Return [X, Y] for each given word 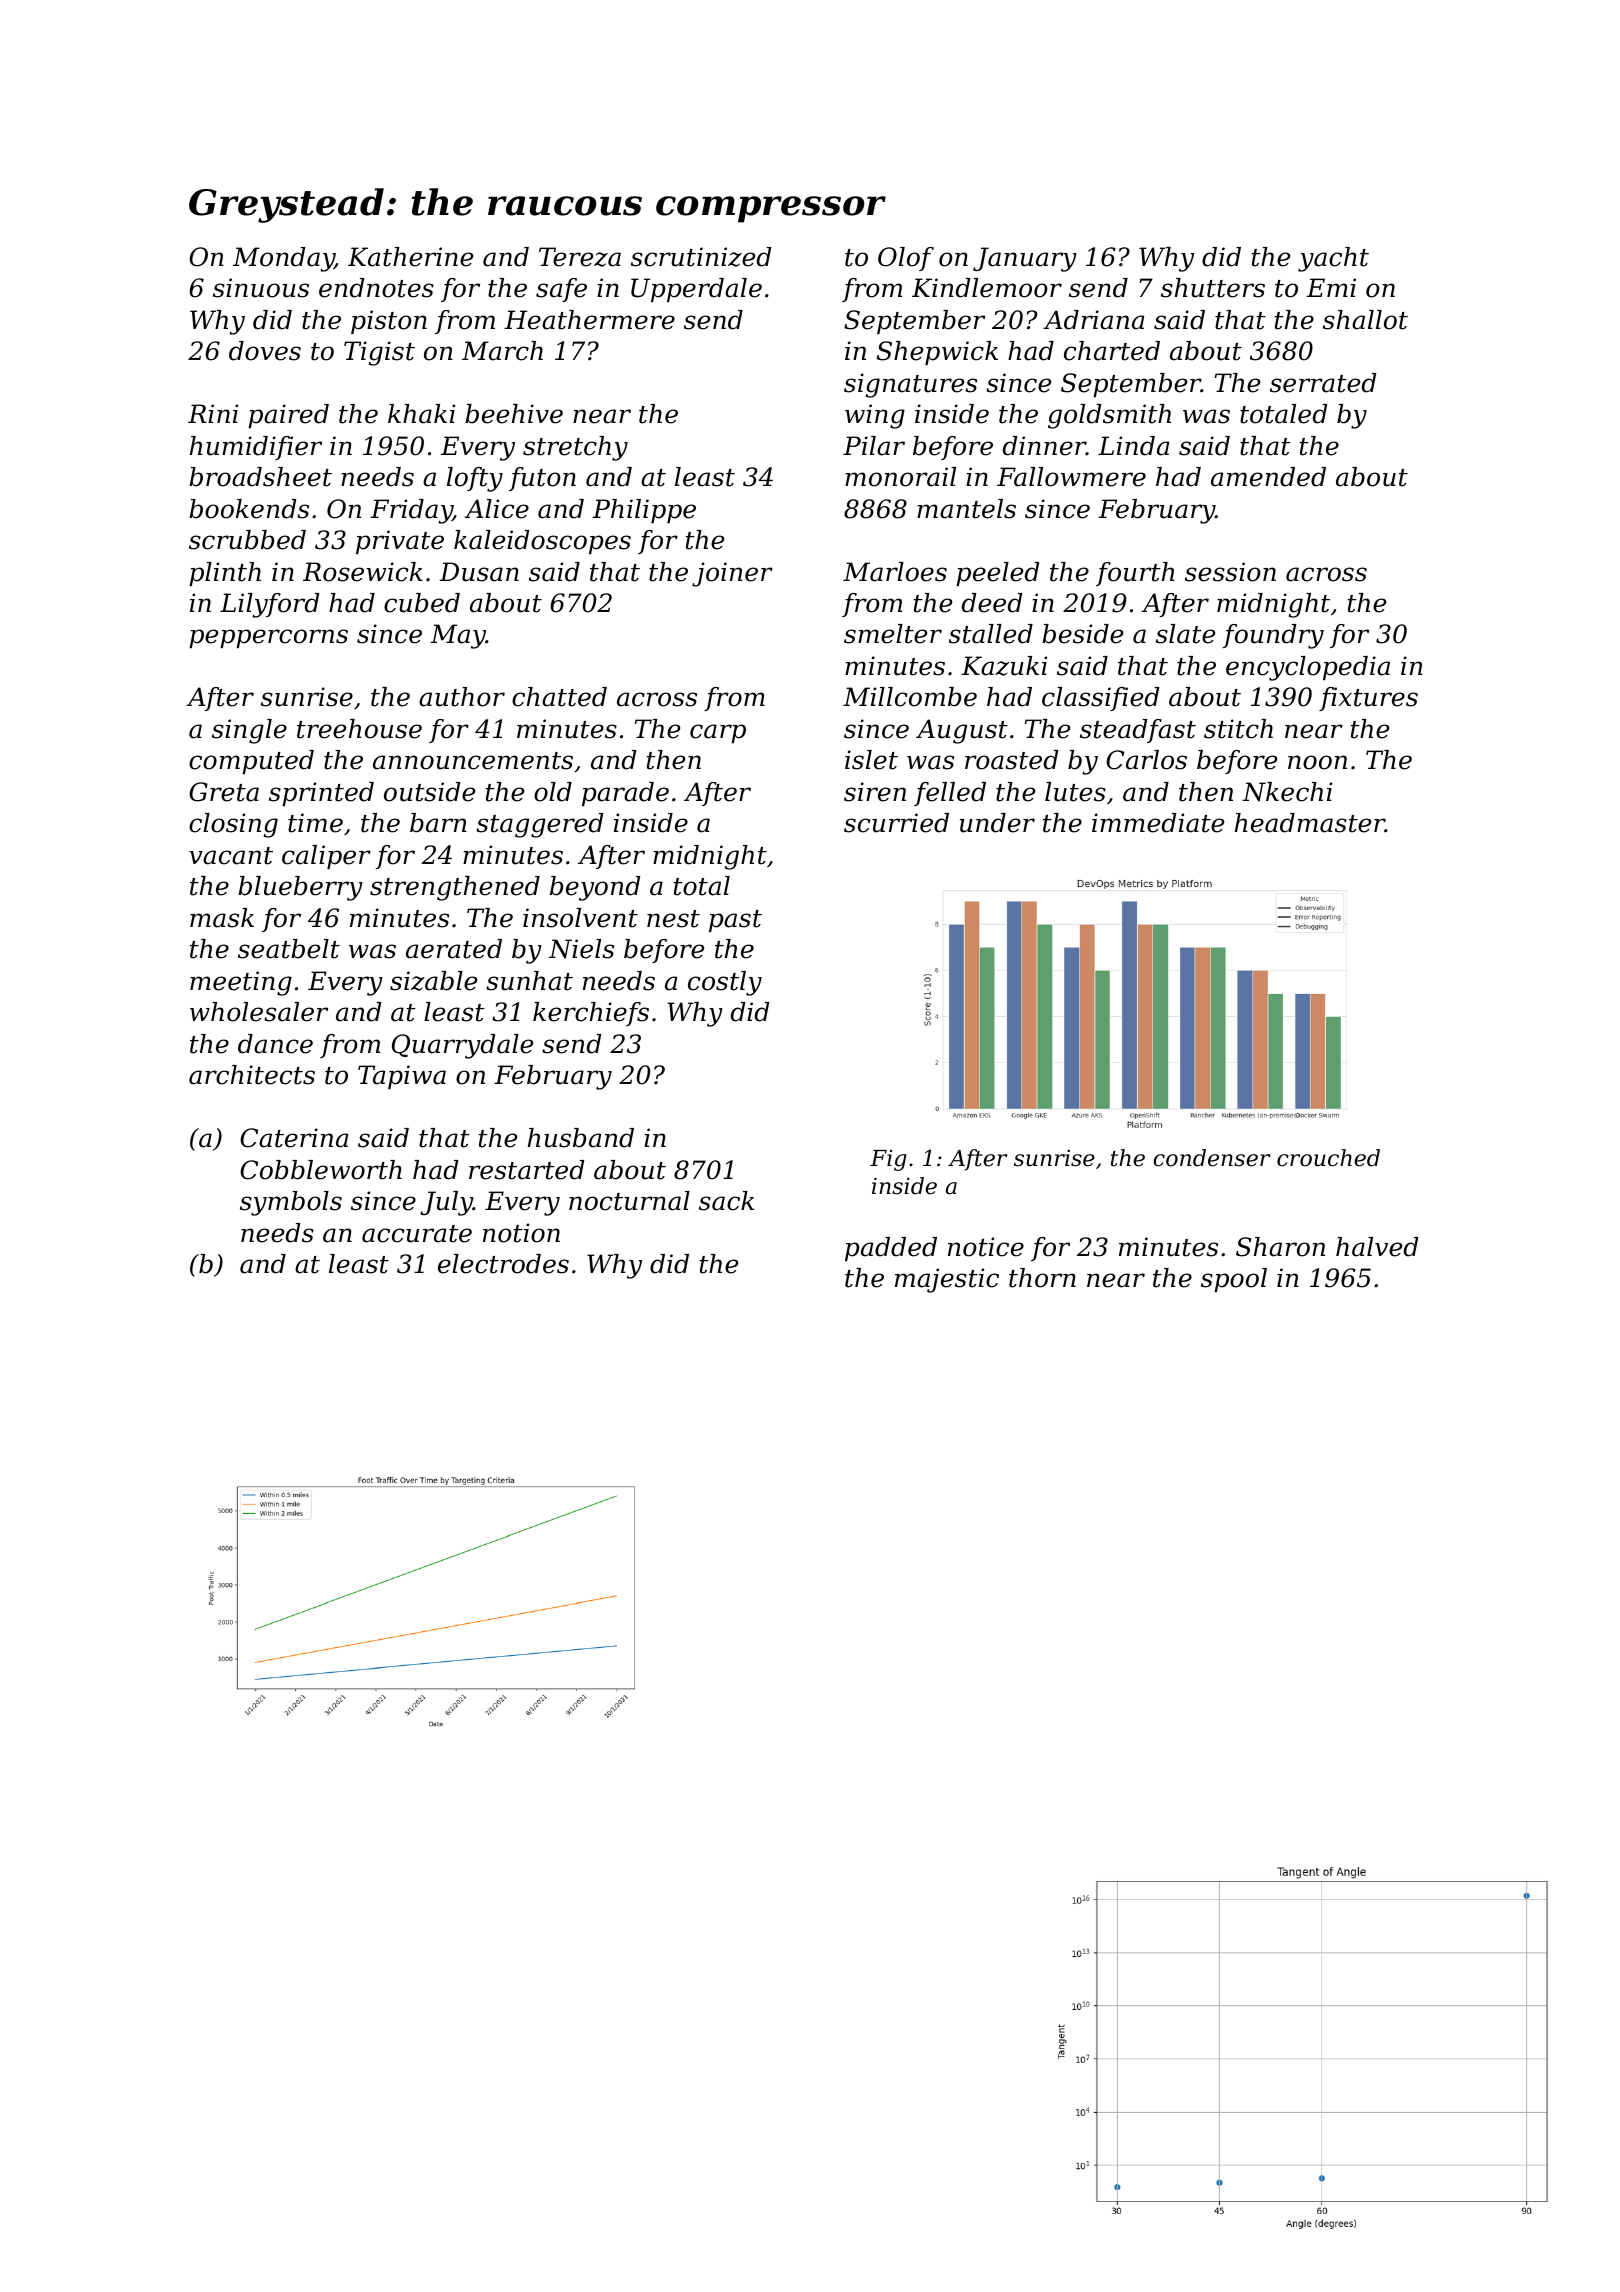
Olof [906, 259]
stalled [991, 634]
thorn [1042, 1278]
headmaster [1310, 823]
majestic [947, 1280]
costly [725, 983]
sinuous [261, 288]
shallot [1365, 320]
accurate [417, 1234]
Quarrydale [462, 1046]
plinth [225, 574]
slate [1185, 634]
